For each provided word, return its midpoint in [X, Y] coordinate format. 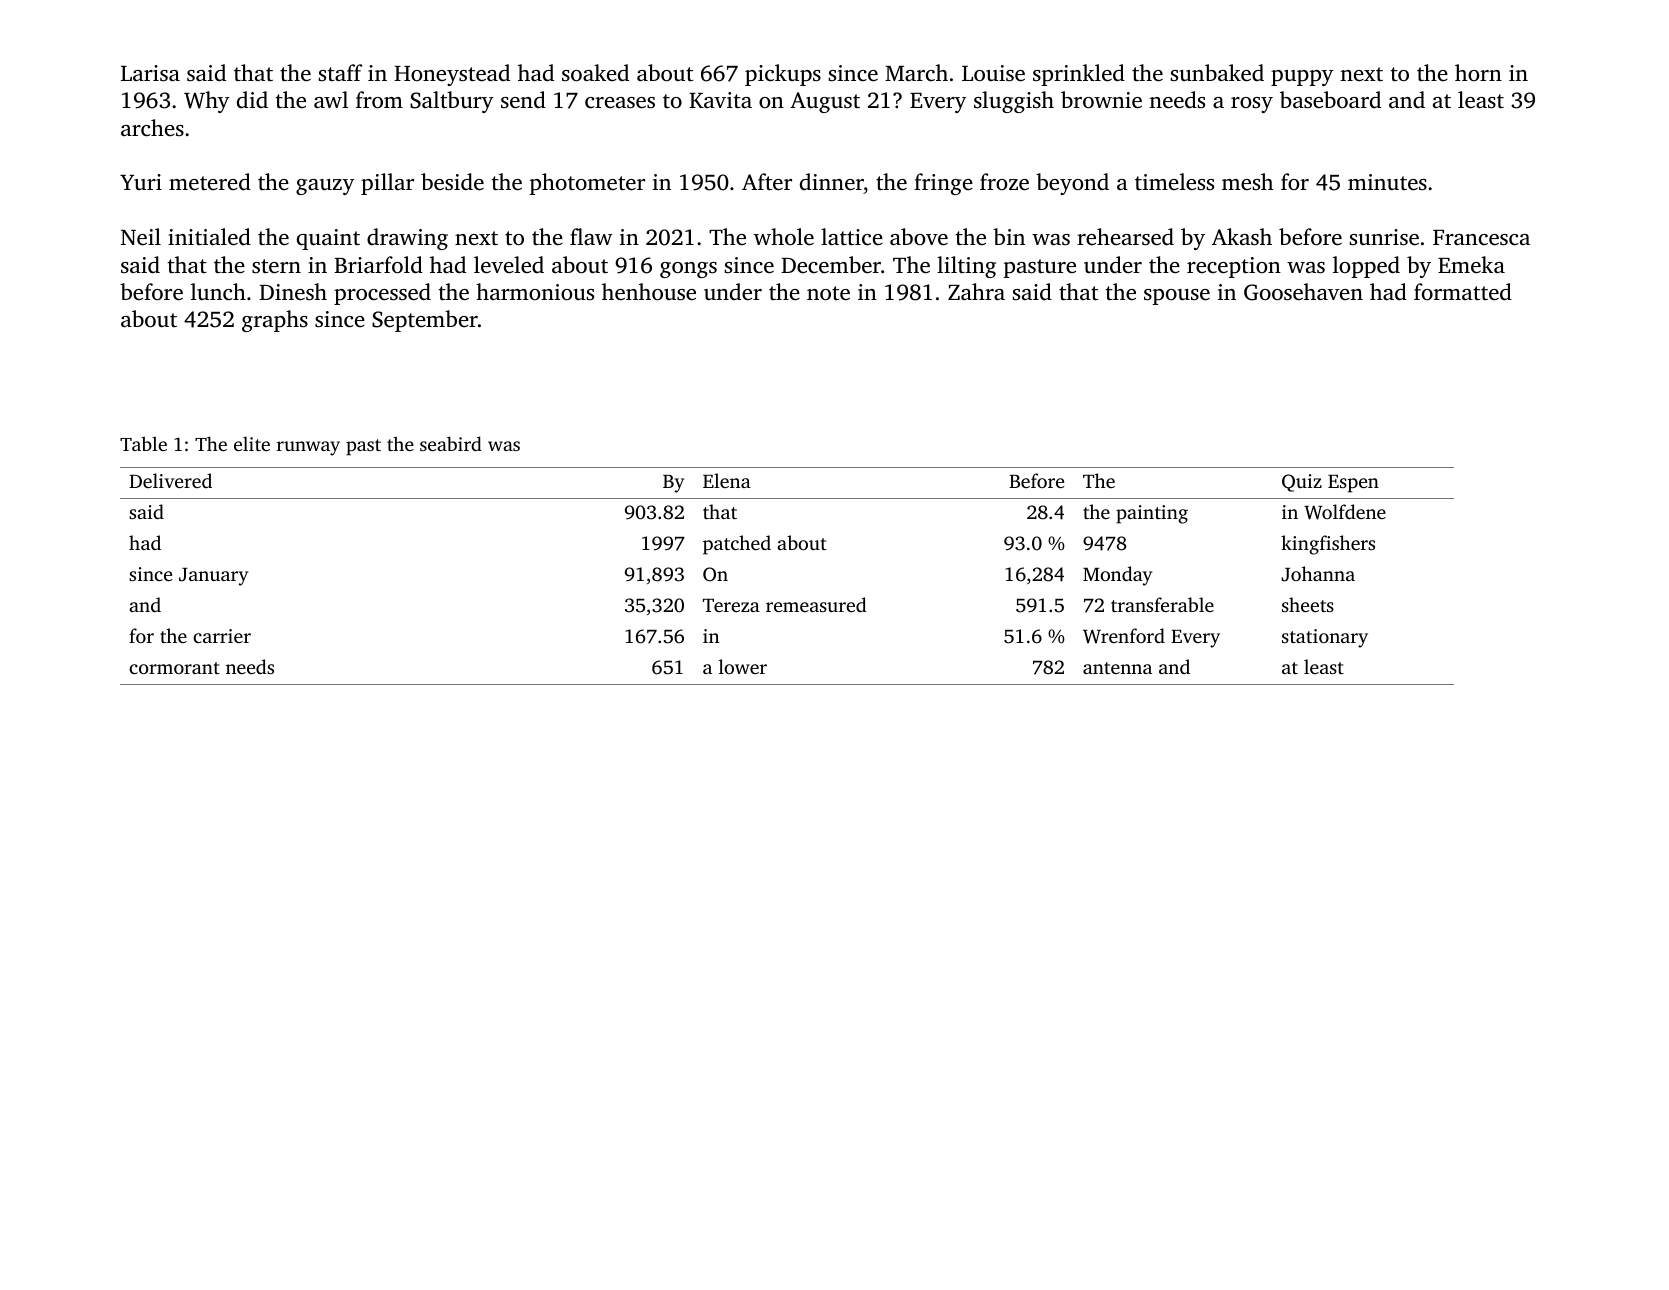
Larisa [150, 73]
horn [1478, 72]
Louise [993, 73]
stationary [1325, 638]
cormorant [174, 668]
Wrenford [1124, 636]
